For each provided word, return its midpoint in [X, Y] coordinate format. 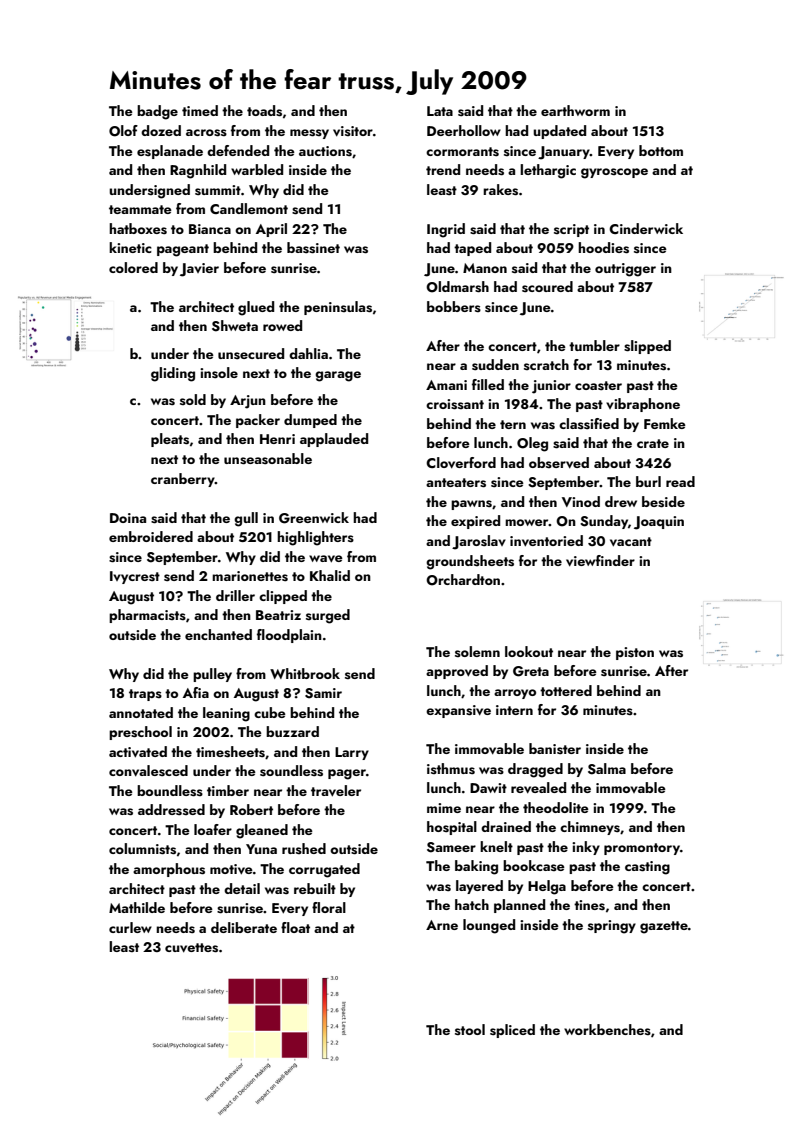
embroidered [151, 536]
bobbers [454, 306]
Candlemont [249, 208]
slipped [647, 347]
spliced [512, 1031]
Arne [442, 925]
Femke [665, 423]
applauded [334, 440]
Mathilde [137, 907]
